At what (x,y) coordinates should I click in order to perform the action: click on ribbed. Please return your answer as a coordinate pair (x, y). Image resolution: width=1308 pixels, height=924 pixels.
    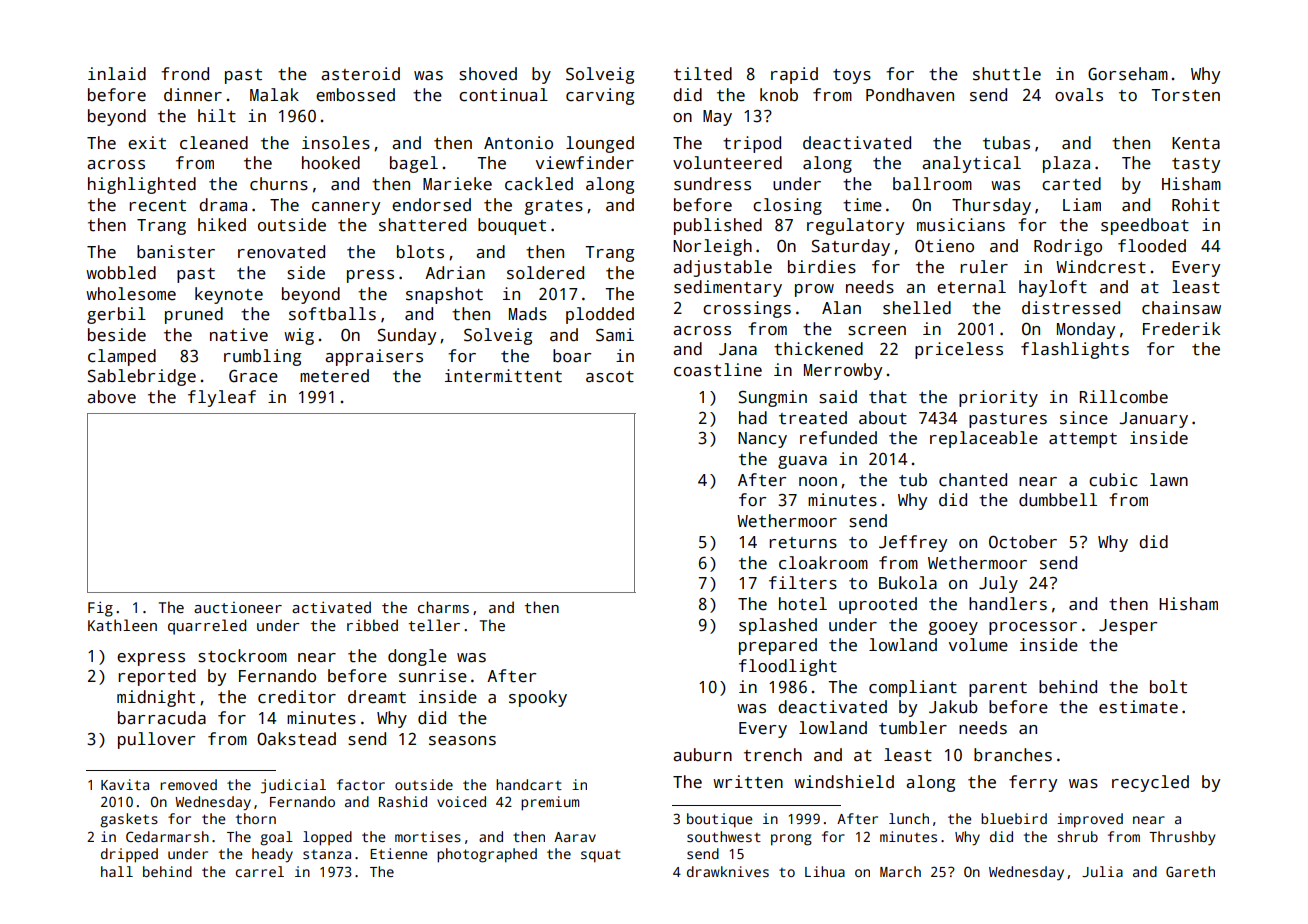
    Looking at the image, I should click on (372, 625).
